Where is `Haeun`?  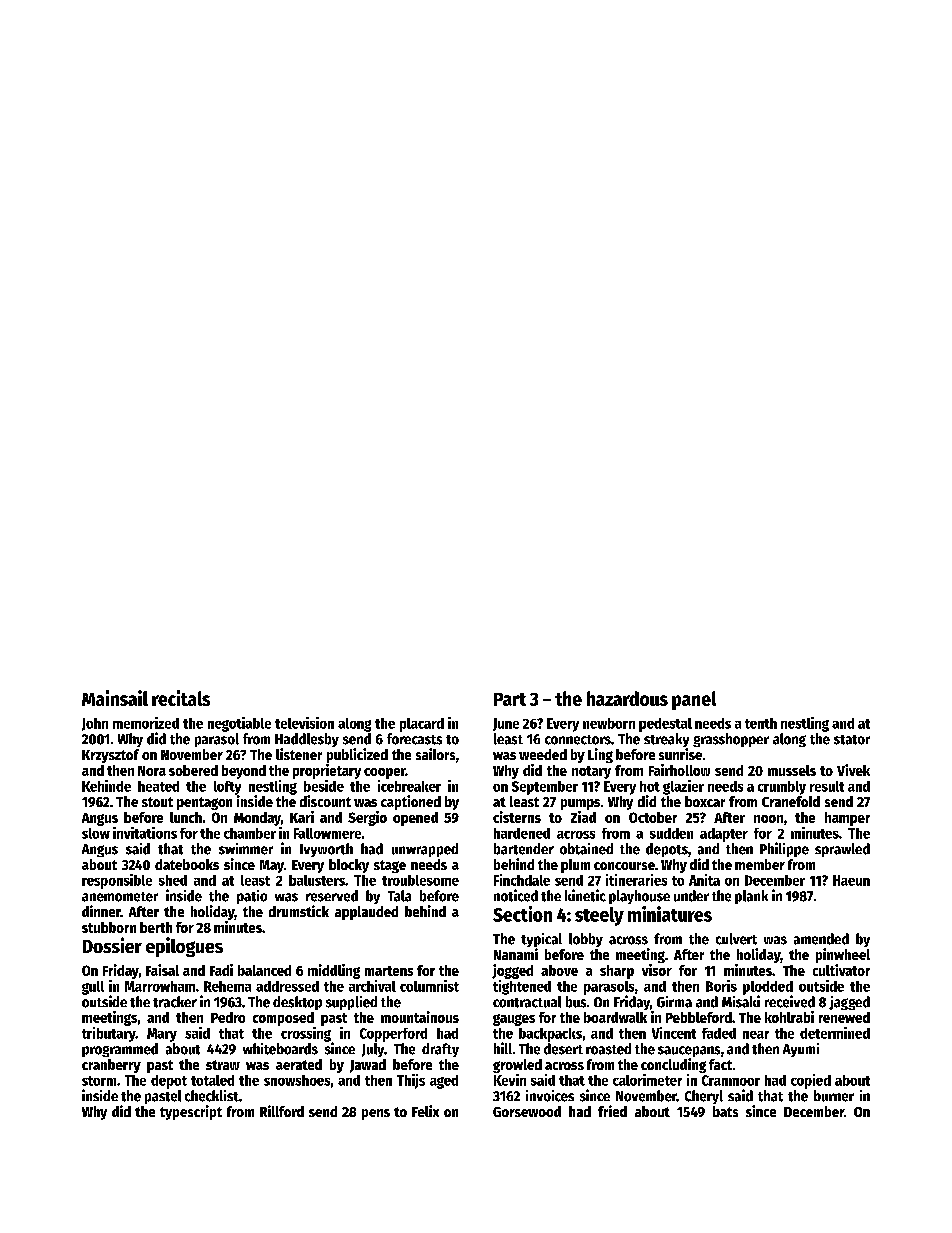 Haeun is located at coordinates (851, 880).
